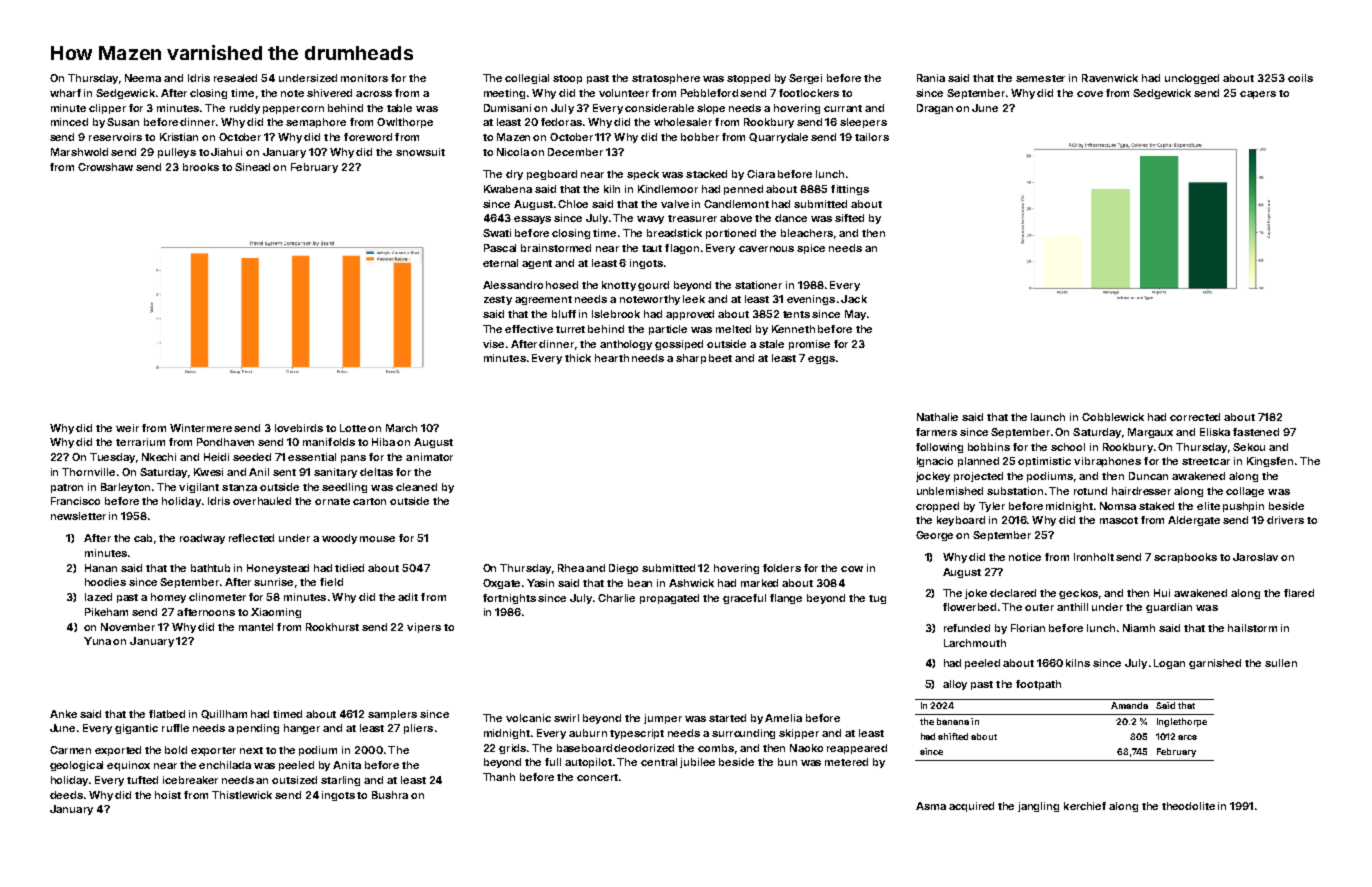 The width and height of the screenshot is (1372, 887). I want to click on full, so click(553, 762).
